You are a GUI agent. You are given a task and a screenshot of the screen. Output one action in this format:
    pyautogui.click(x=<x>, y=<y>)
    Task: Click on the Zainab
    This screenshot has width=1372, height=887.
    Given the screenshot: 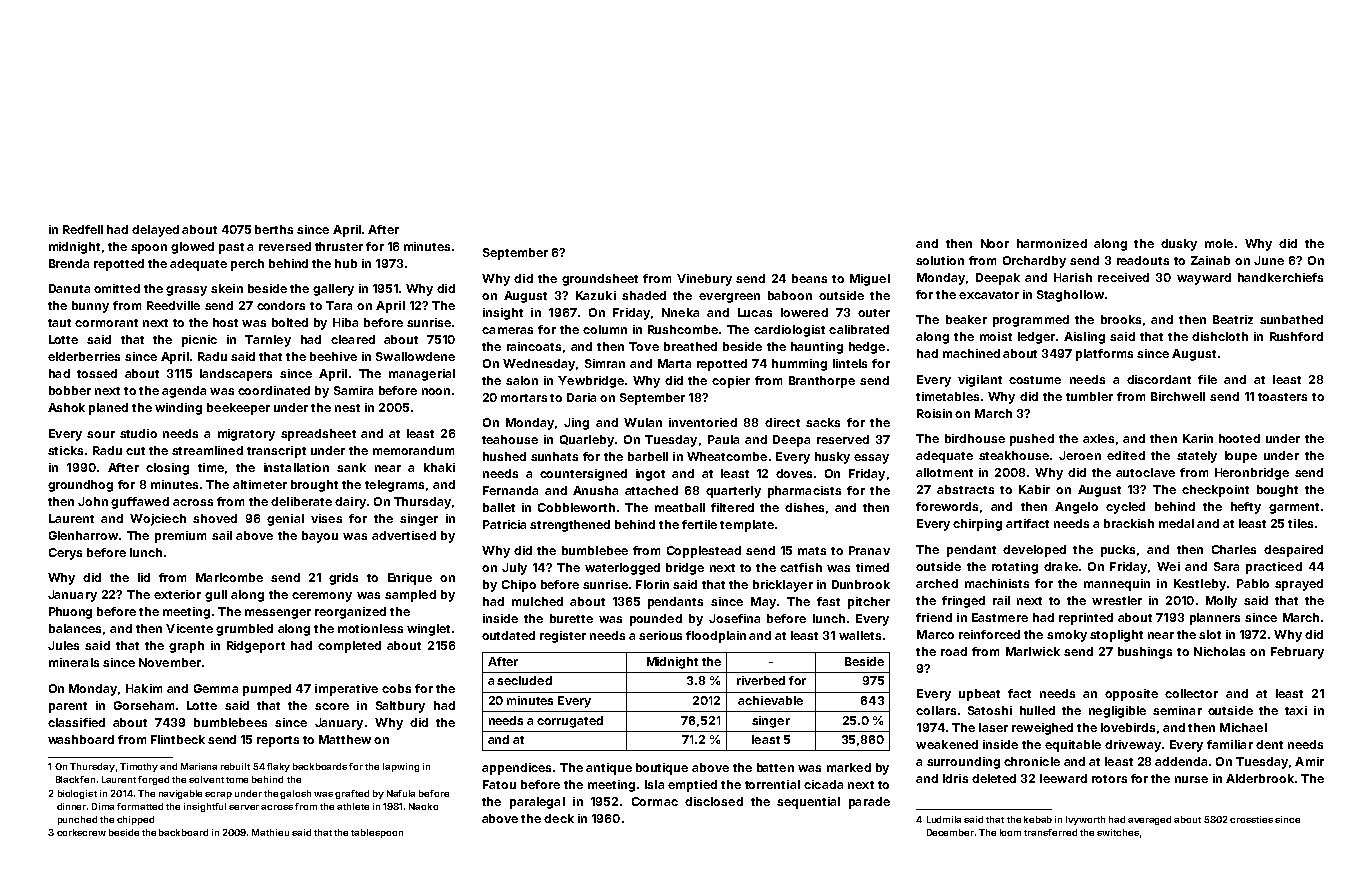 What is the action you would take?
    pyautogui.click(x=1210, y=260)
